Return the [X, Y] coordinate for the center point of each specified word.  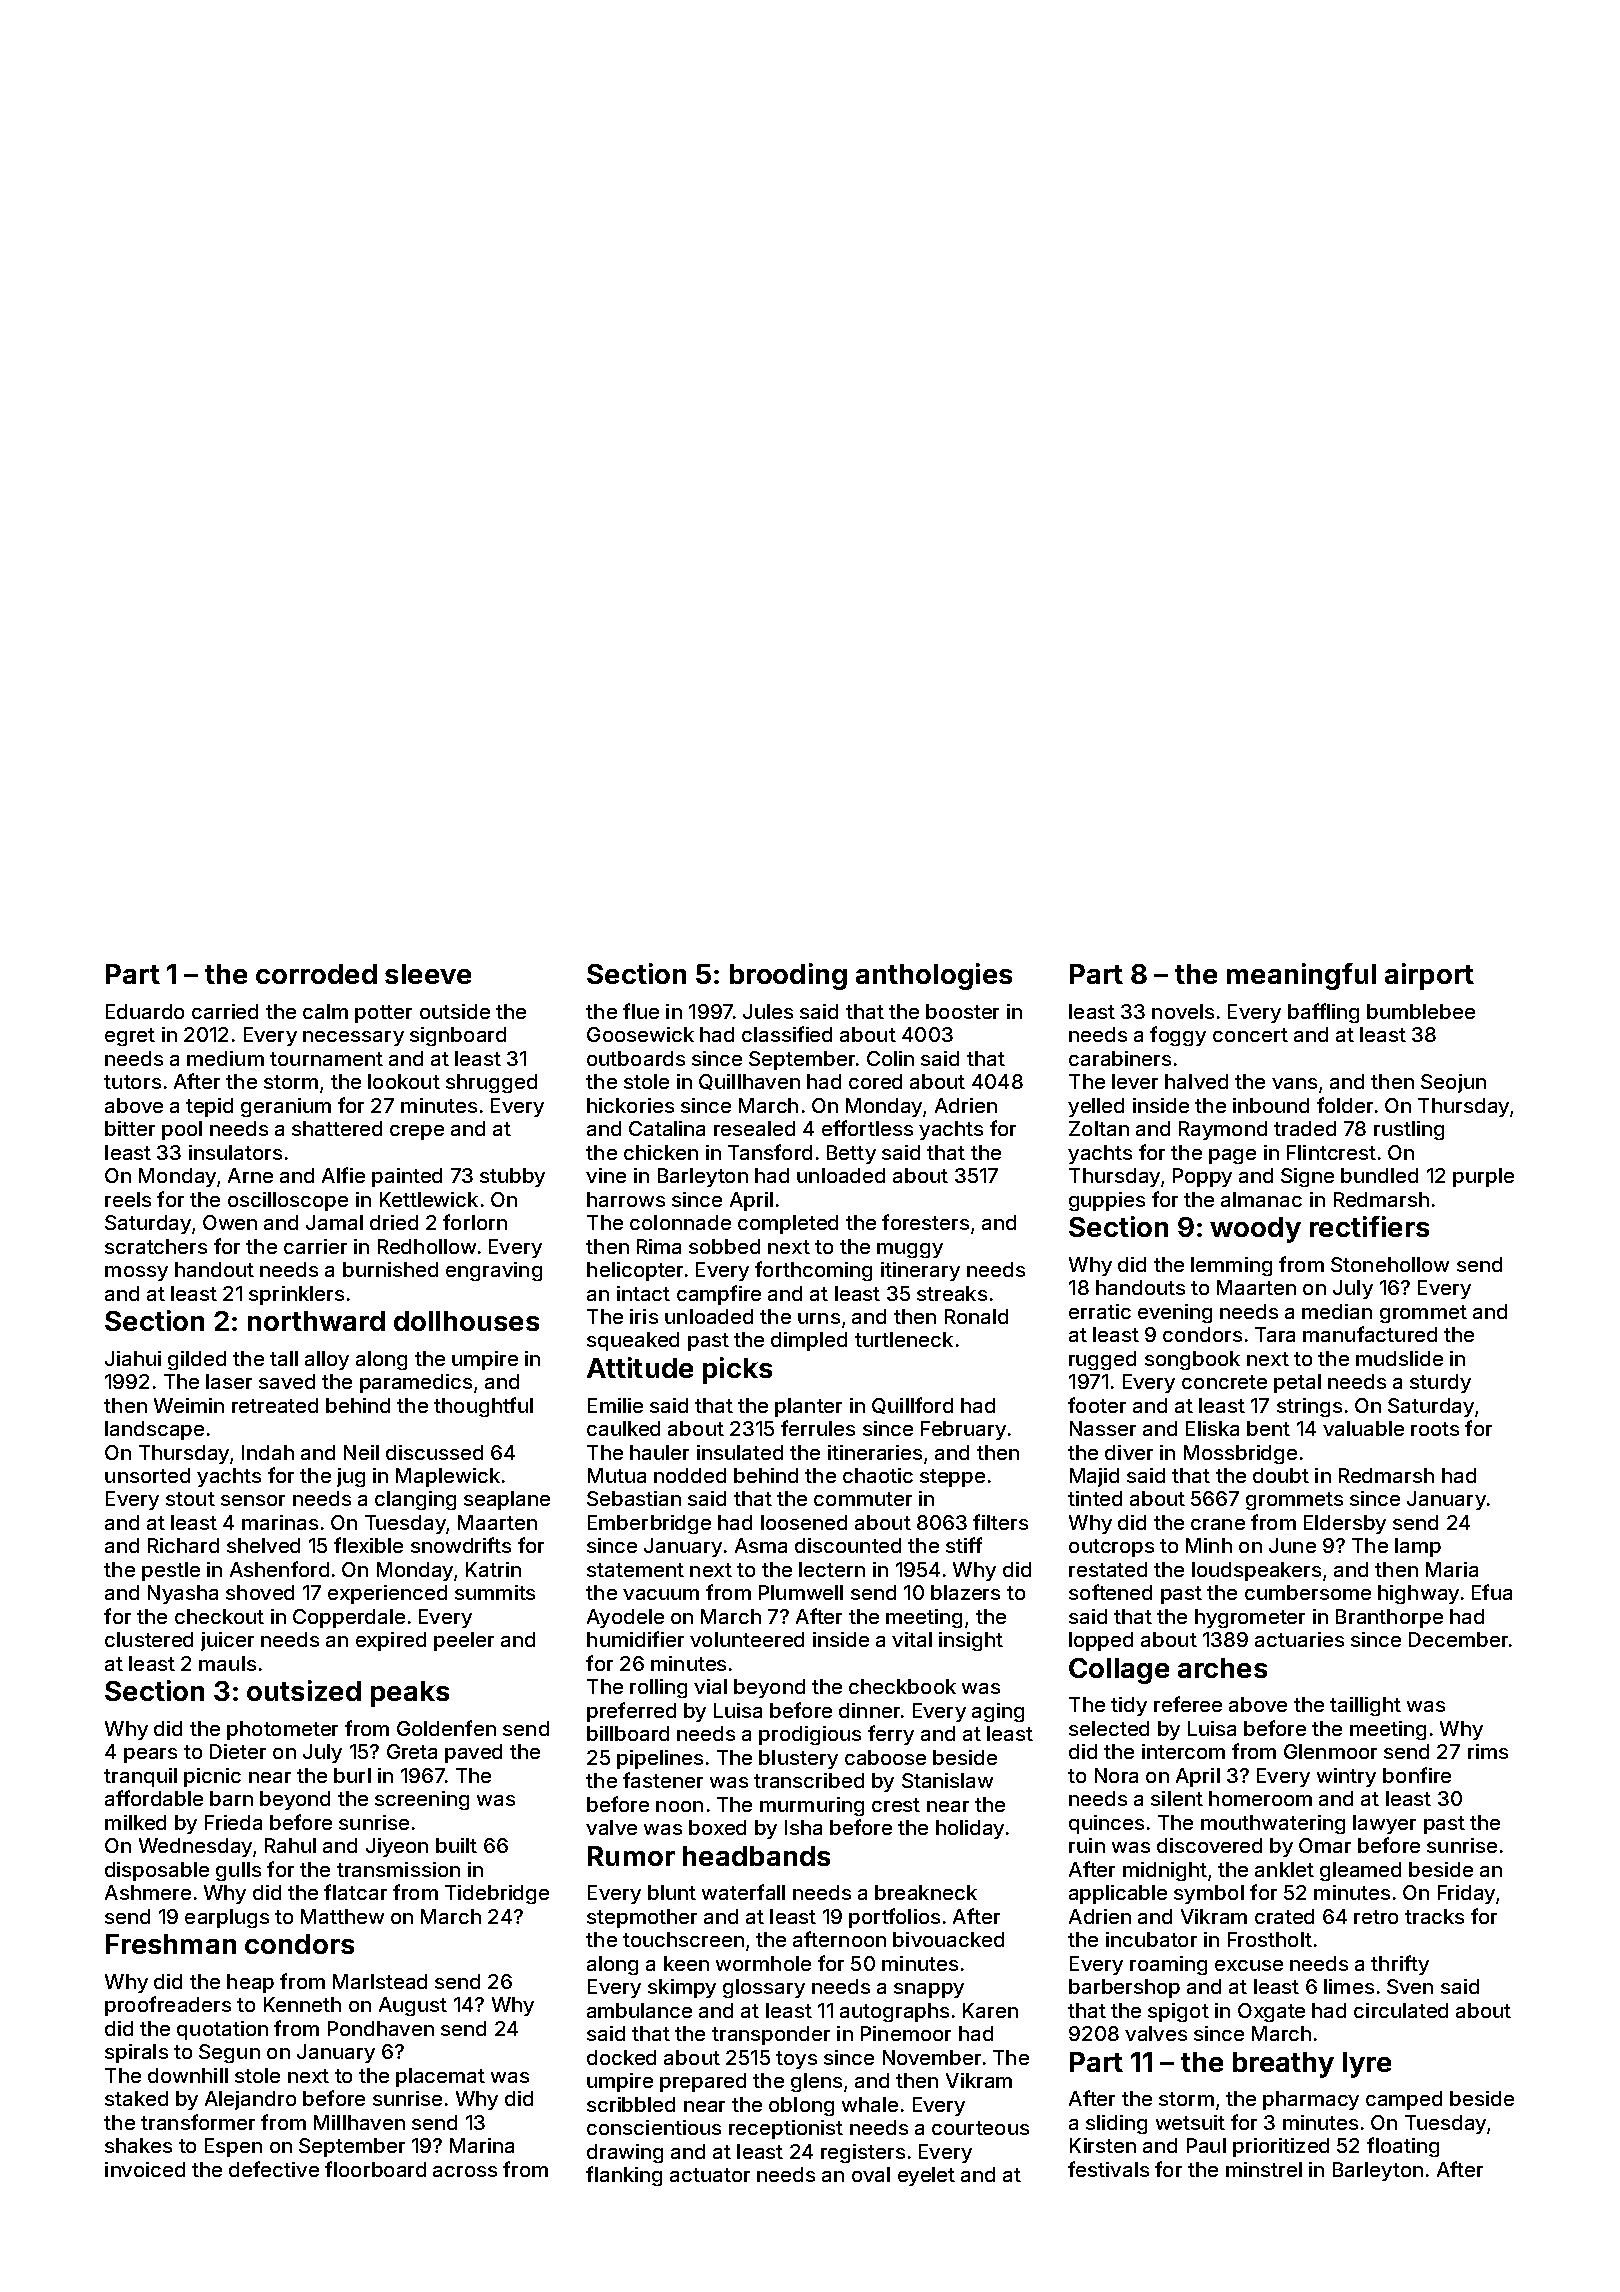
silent [1177, 1798]
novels [1183, 1011]
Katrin [493, 1569]
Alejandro [250, 2100]
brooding [788, 976]
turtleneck [904, 1339]
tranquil [140, 1777]
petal [1297, 1383]
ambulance [639, 2010]
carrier [315, 1246]
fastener [663, 1780]
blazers [965, 1592]
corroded [316, 974]
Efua [1492, 1592]
